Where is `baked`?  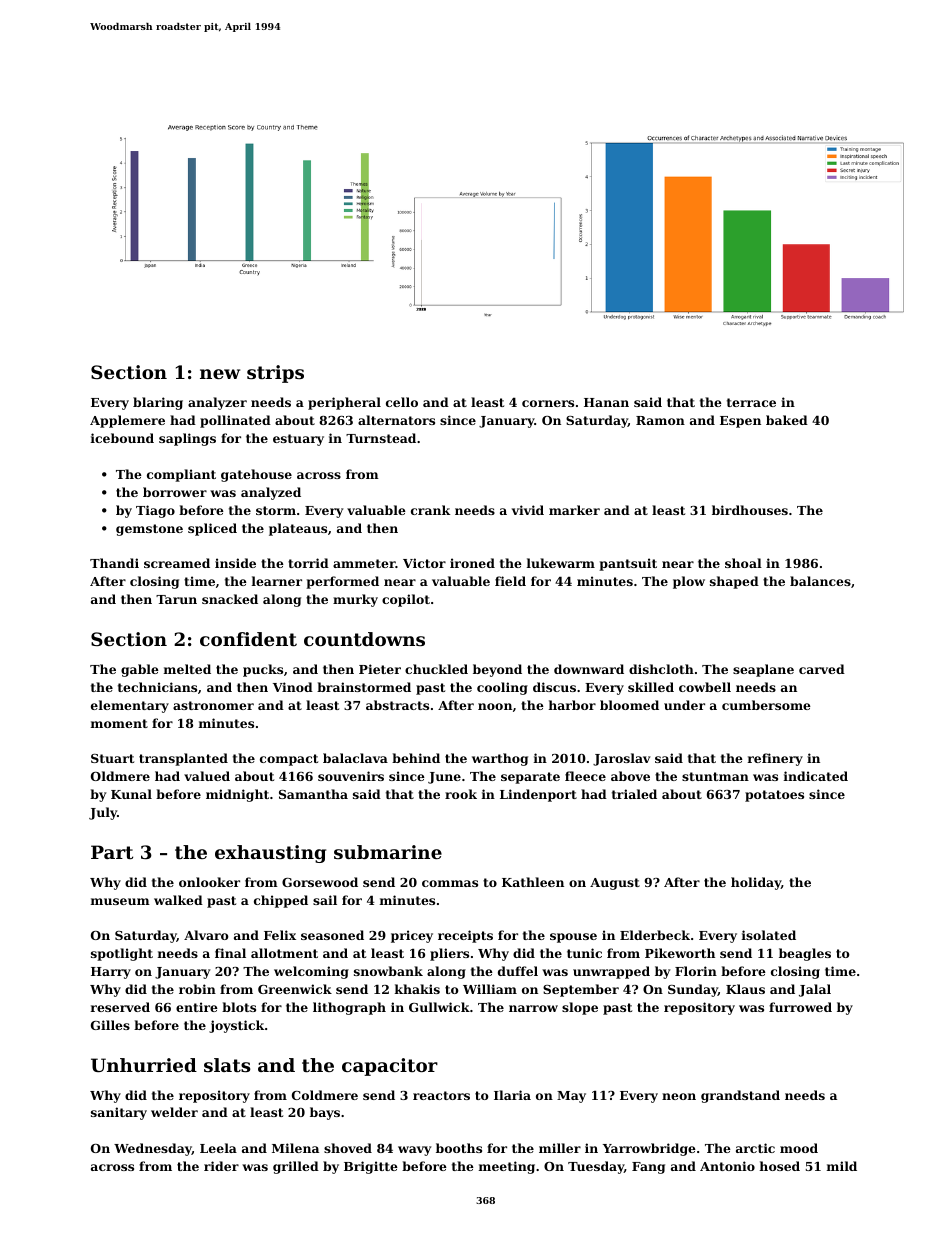
baked is located at coordinates (787, 420).
